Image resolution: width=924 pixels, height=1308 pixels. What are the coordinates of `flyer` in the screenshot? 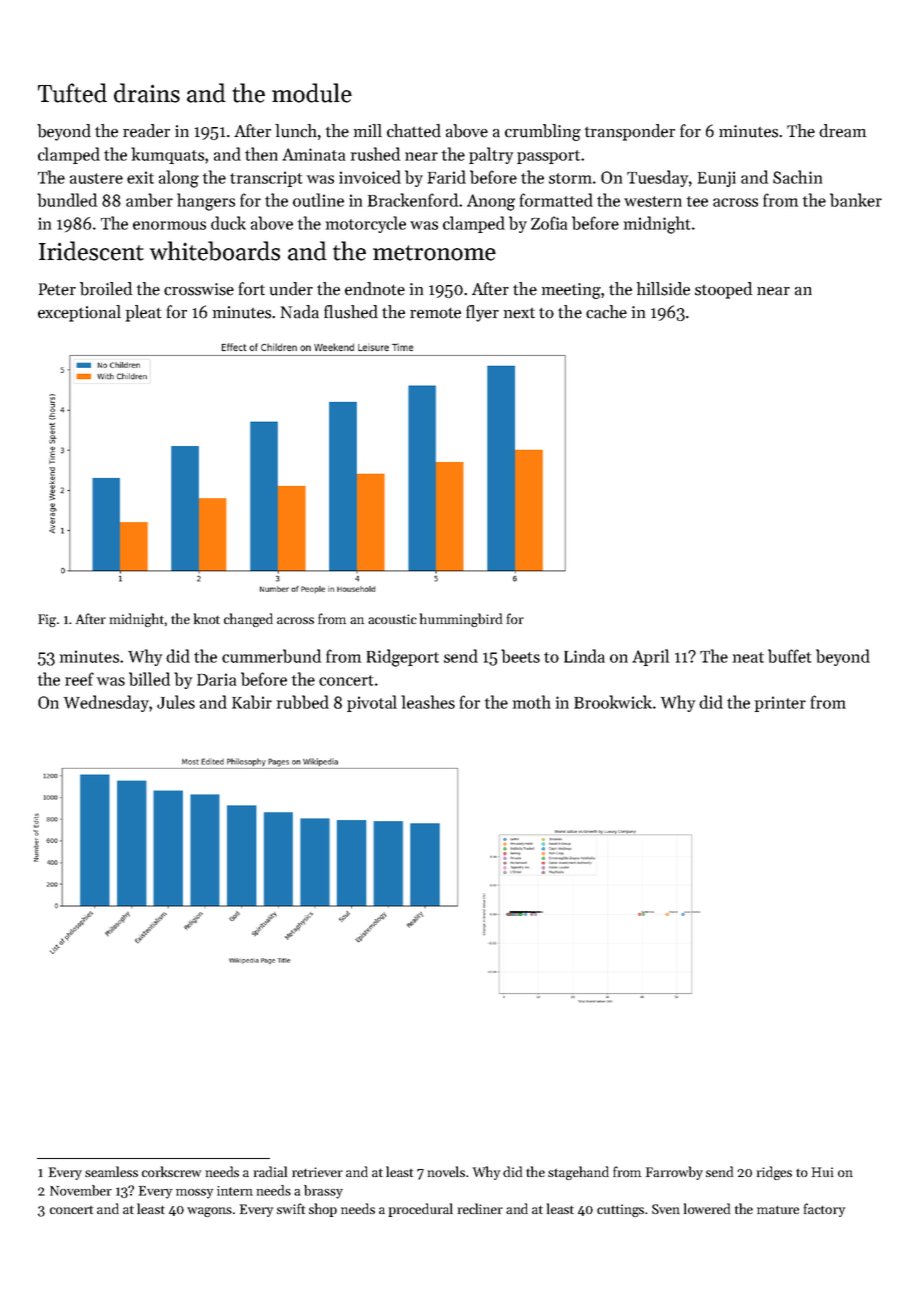 It's located at (482, 313).
